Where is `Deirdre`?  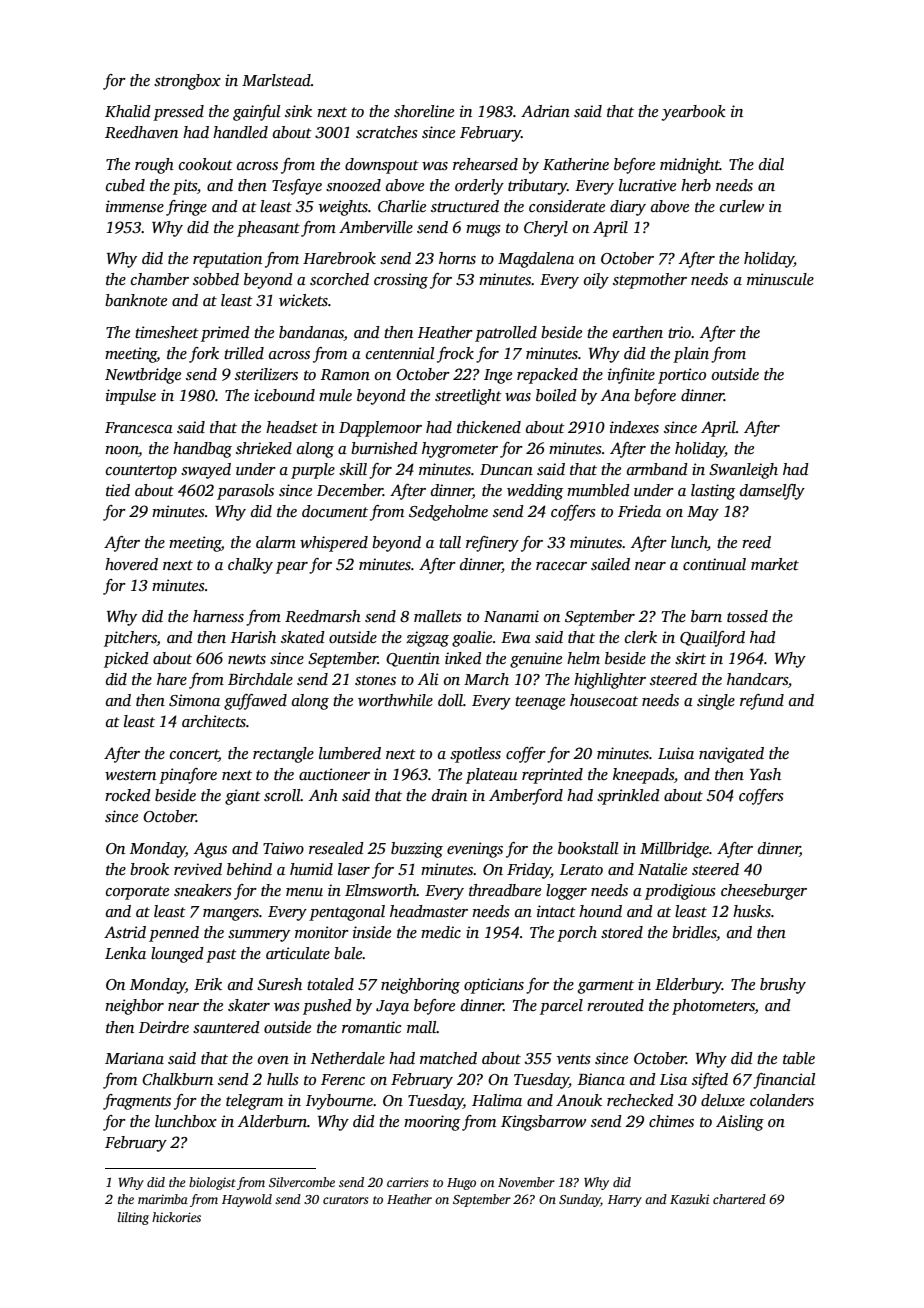 Deirdre is located at coordinates (164, 1027).
